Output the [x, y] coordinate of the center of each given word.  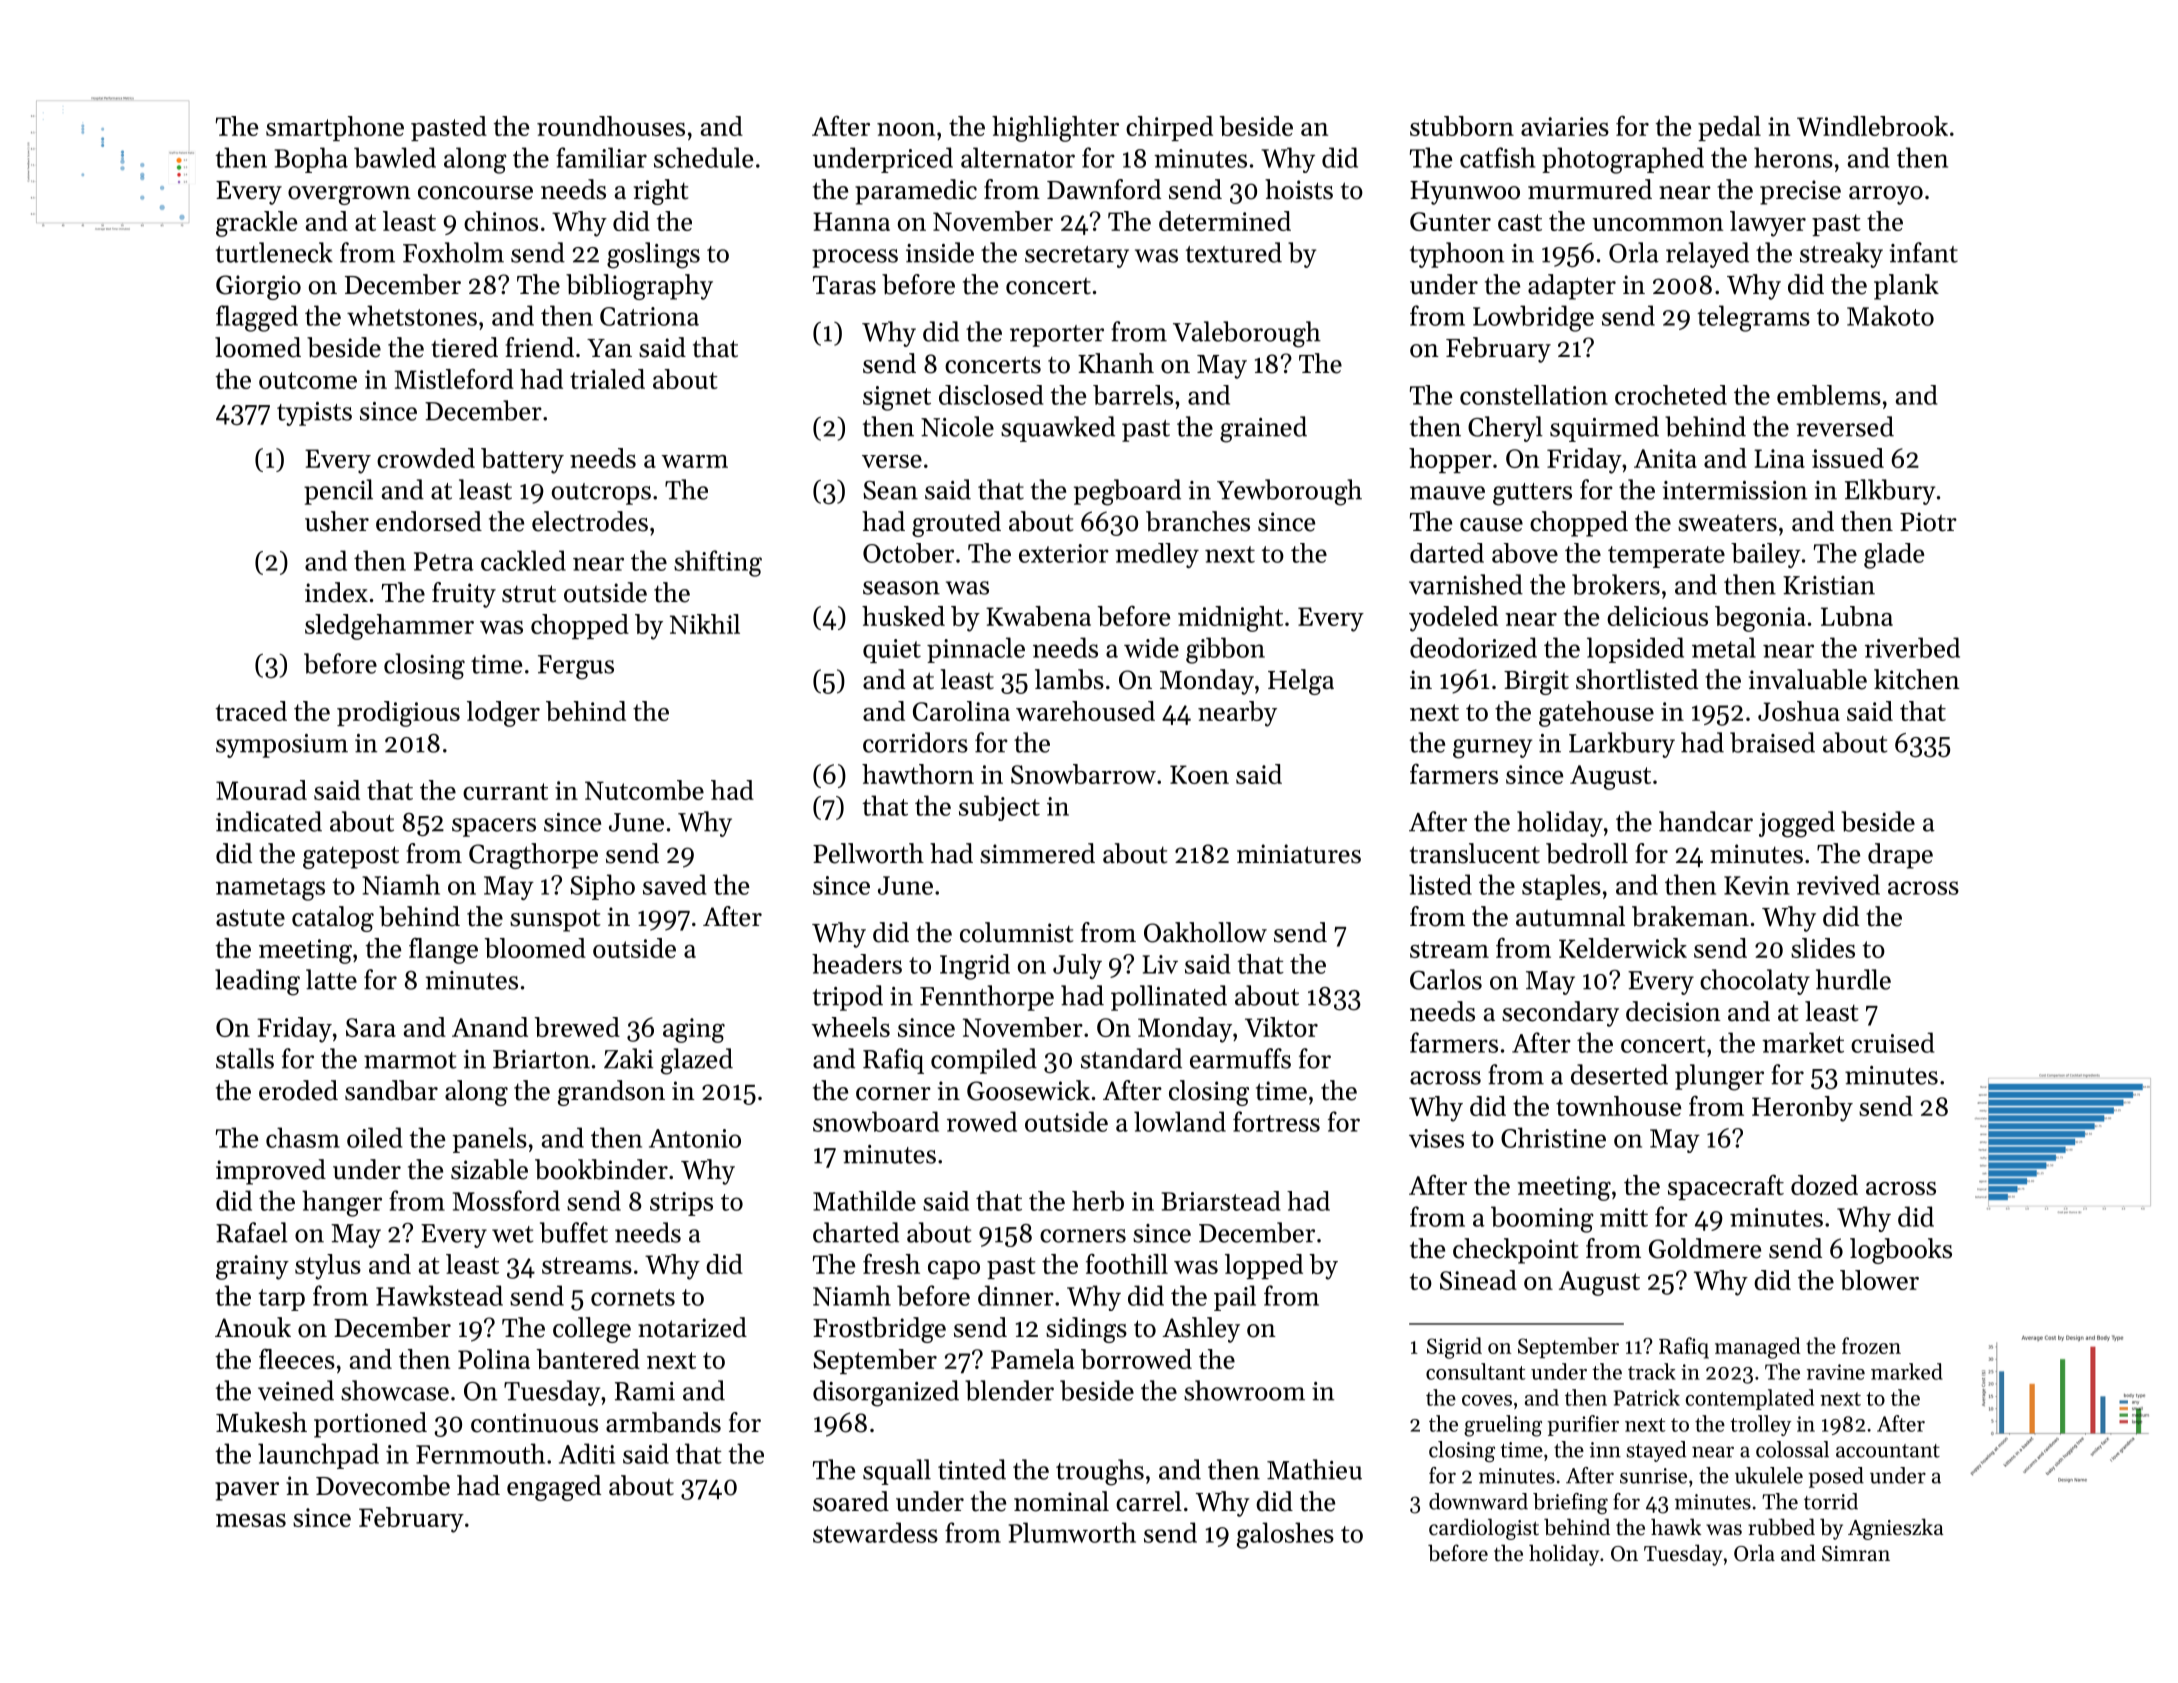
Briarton [541, 1059]
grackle [256, 224]
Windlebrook [1872, 126]
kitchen [1917, 679]
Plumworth [1072, 1532]
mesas [251, 1520]
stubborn [1462, 126]
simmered [1037, 853]
